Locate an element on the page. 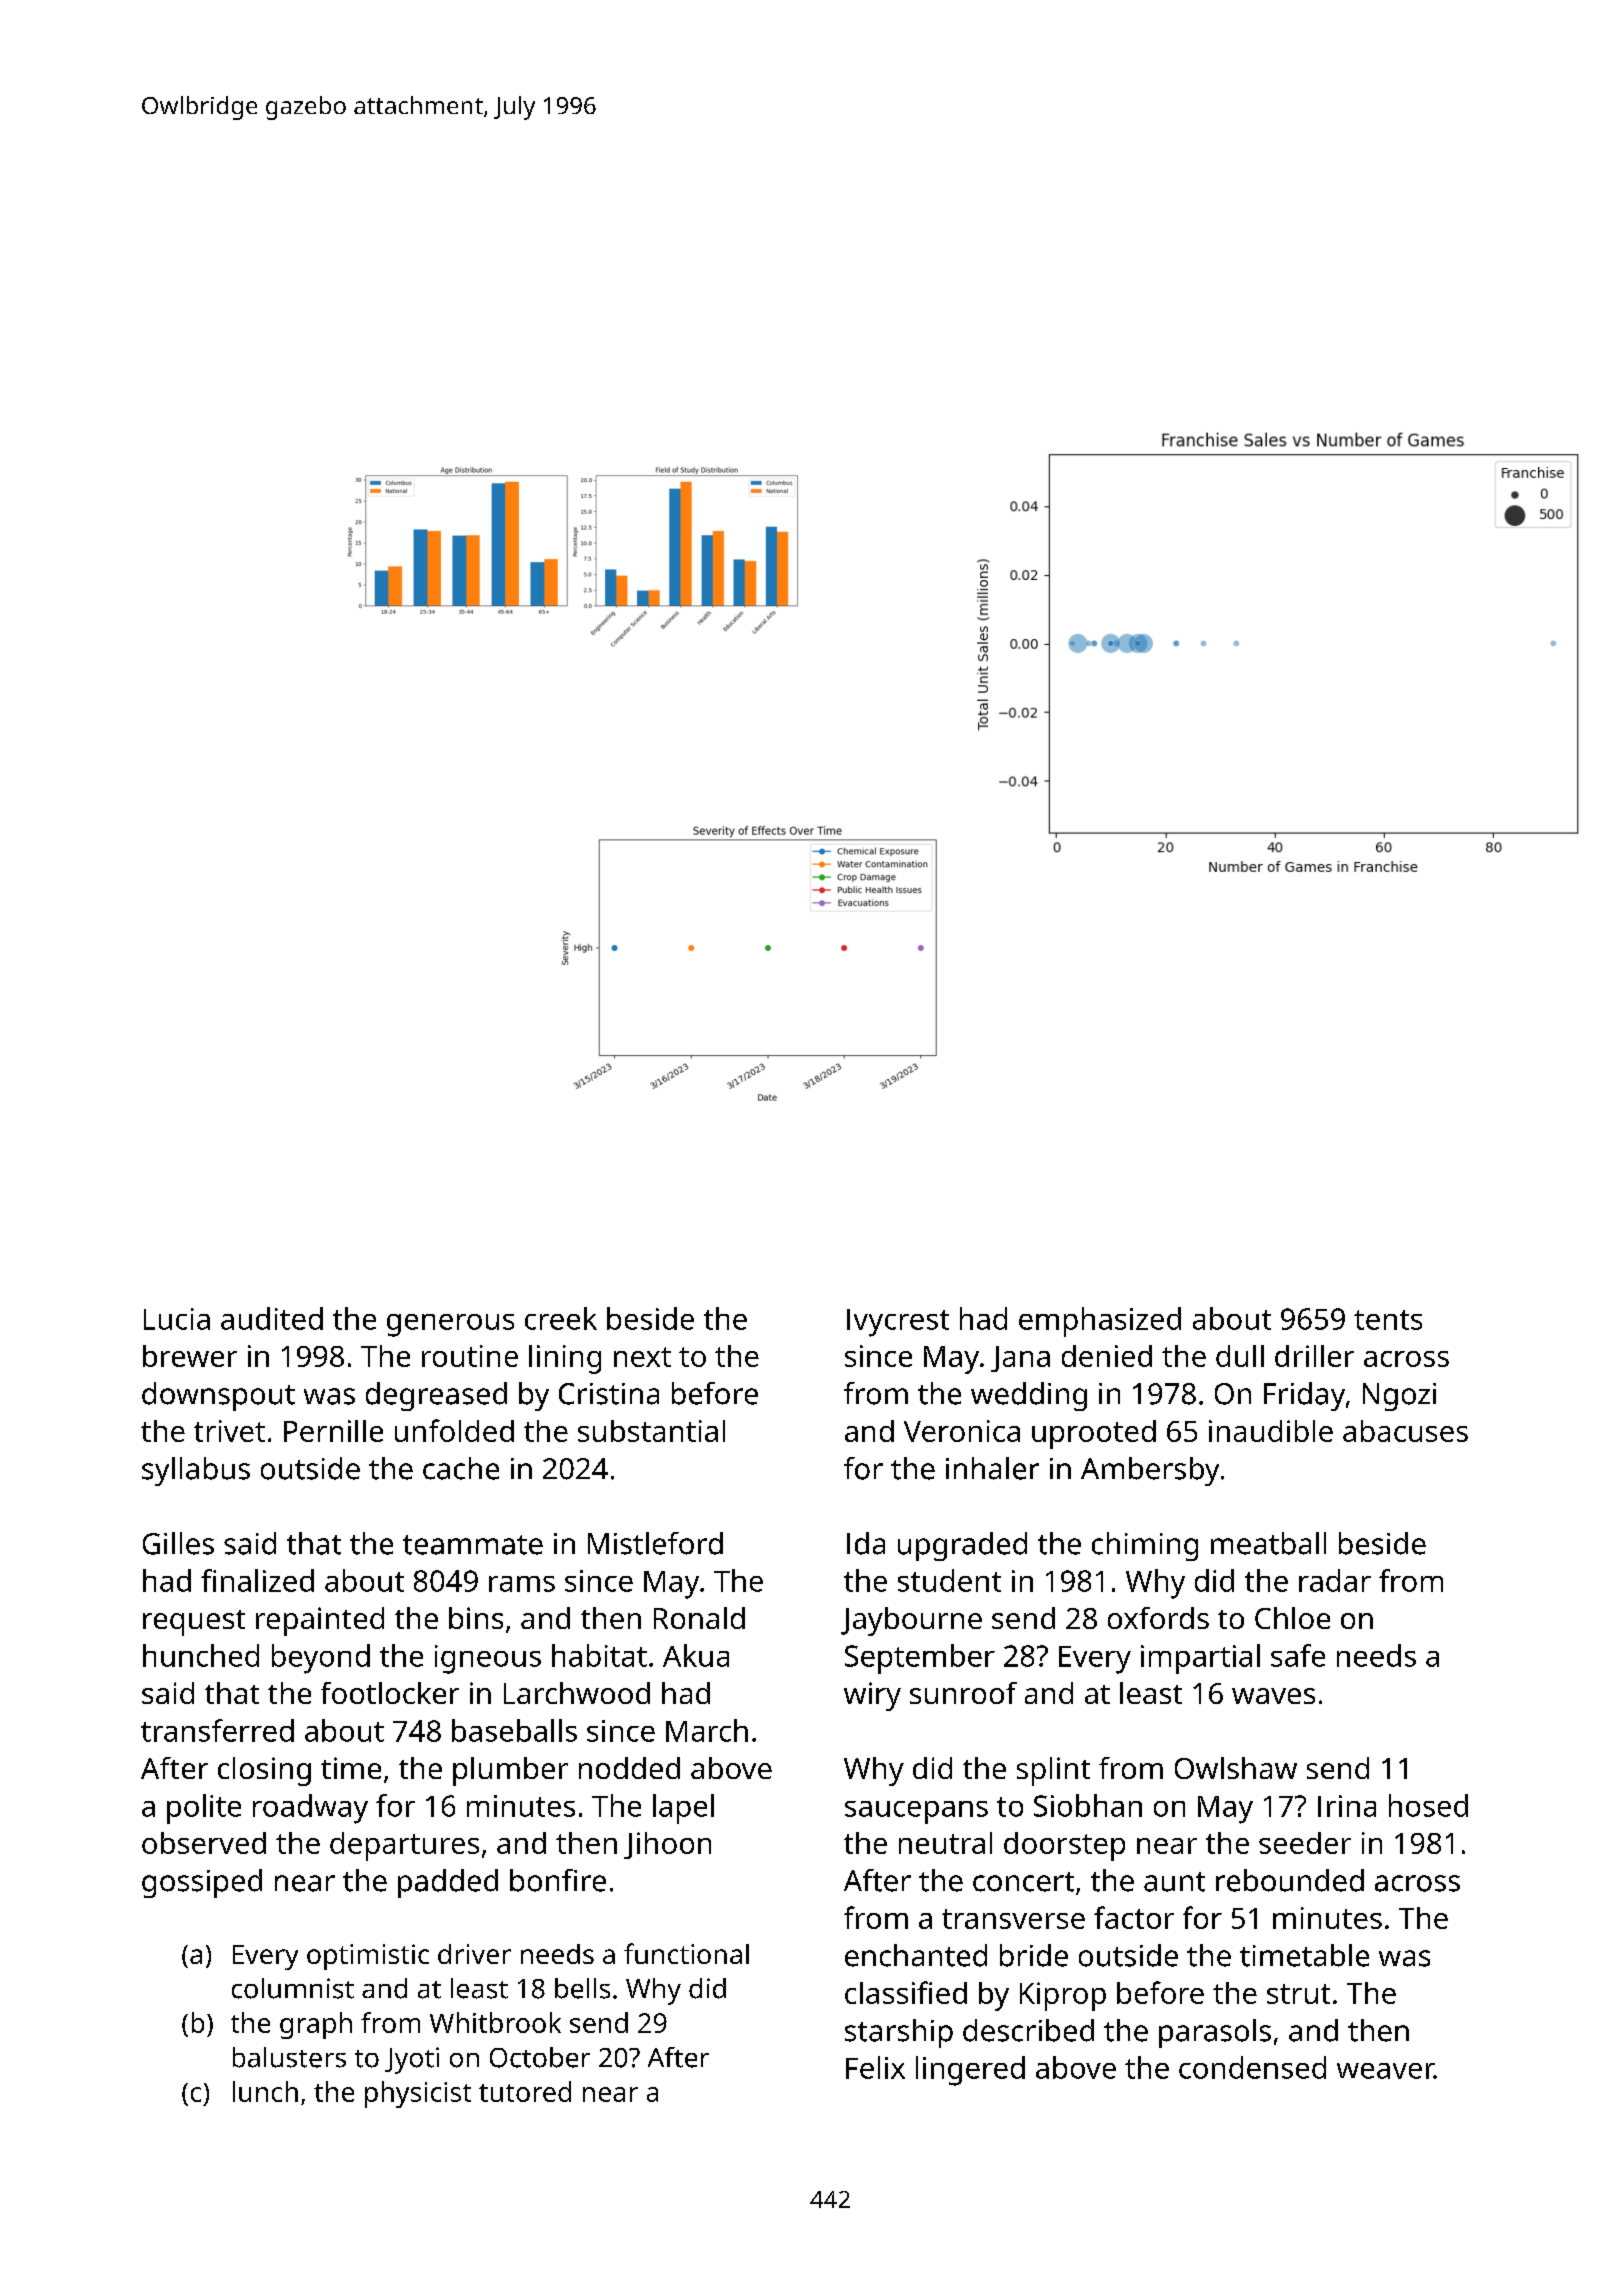 The width and height of the image is (1620, 2292). Lucia is located at coordinates (177, 1319).
